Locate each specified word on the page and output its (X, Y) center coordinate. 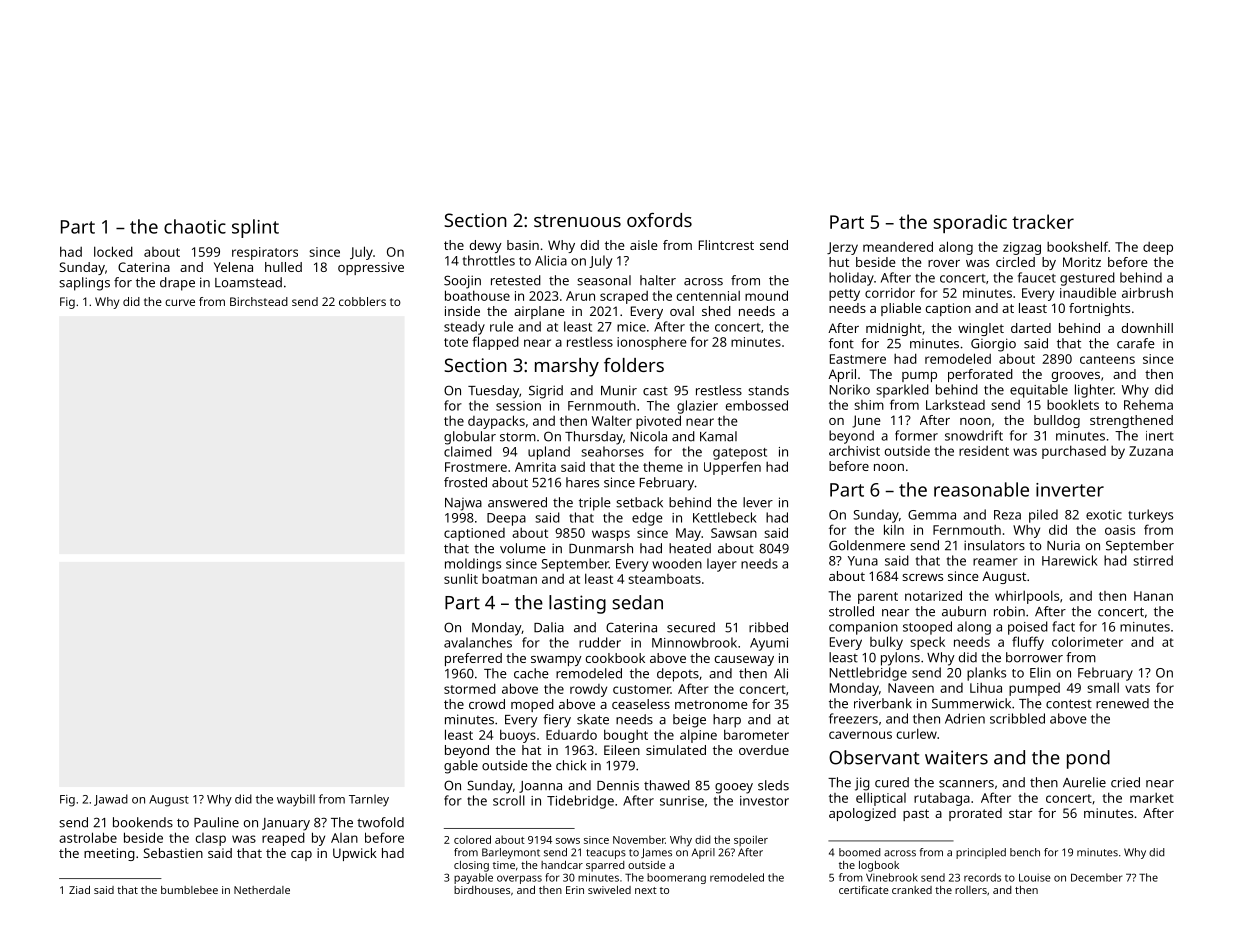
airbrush (1147, 292)
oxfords (659, 220)
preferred (473, 659)
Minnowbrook (694, 642)
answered (517, 502)
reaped (283, 839)
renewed (1122, 703)
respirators (265, 253)
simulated (676, 750)
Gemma (932, 515)
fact (1063, 626)
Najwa (463, 504)
